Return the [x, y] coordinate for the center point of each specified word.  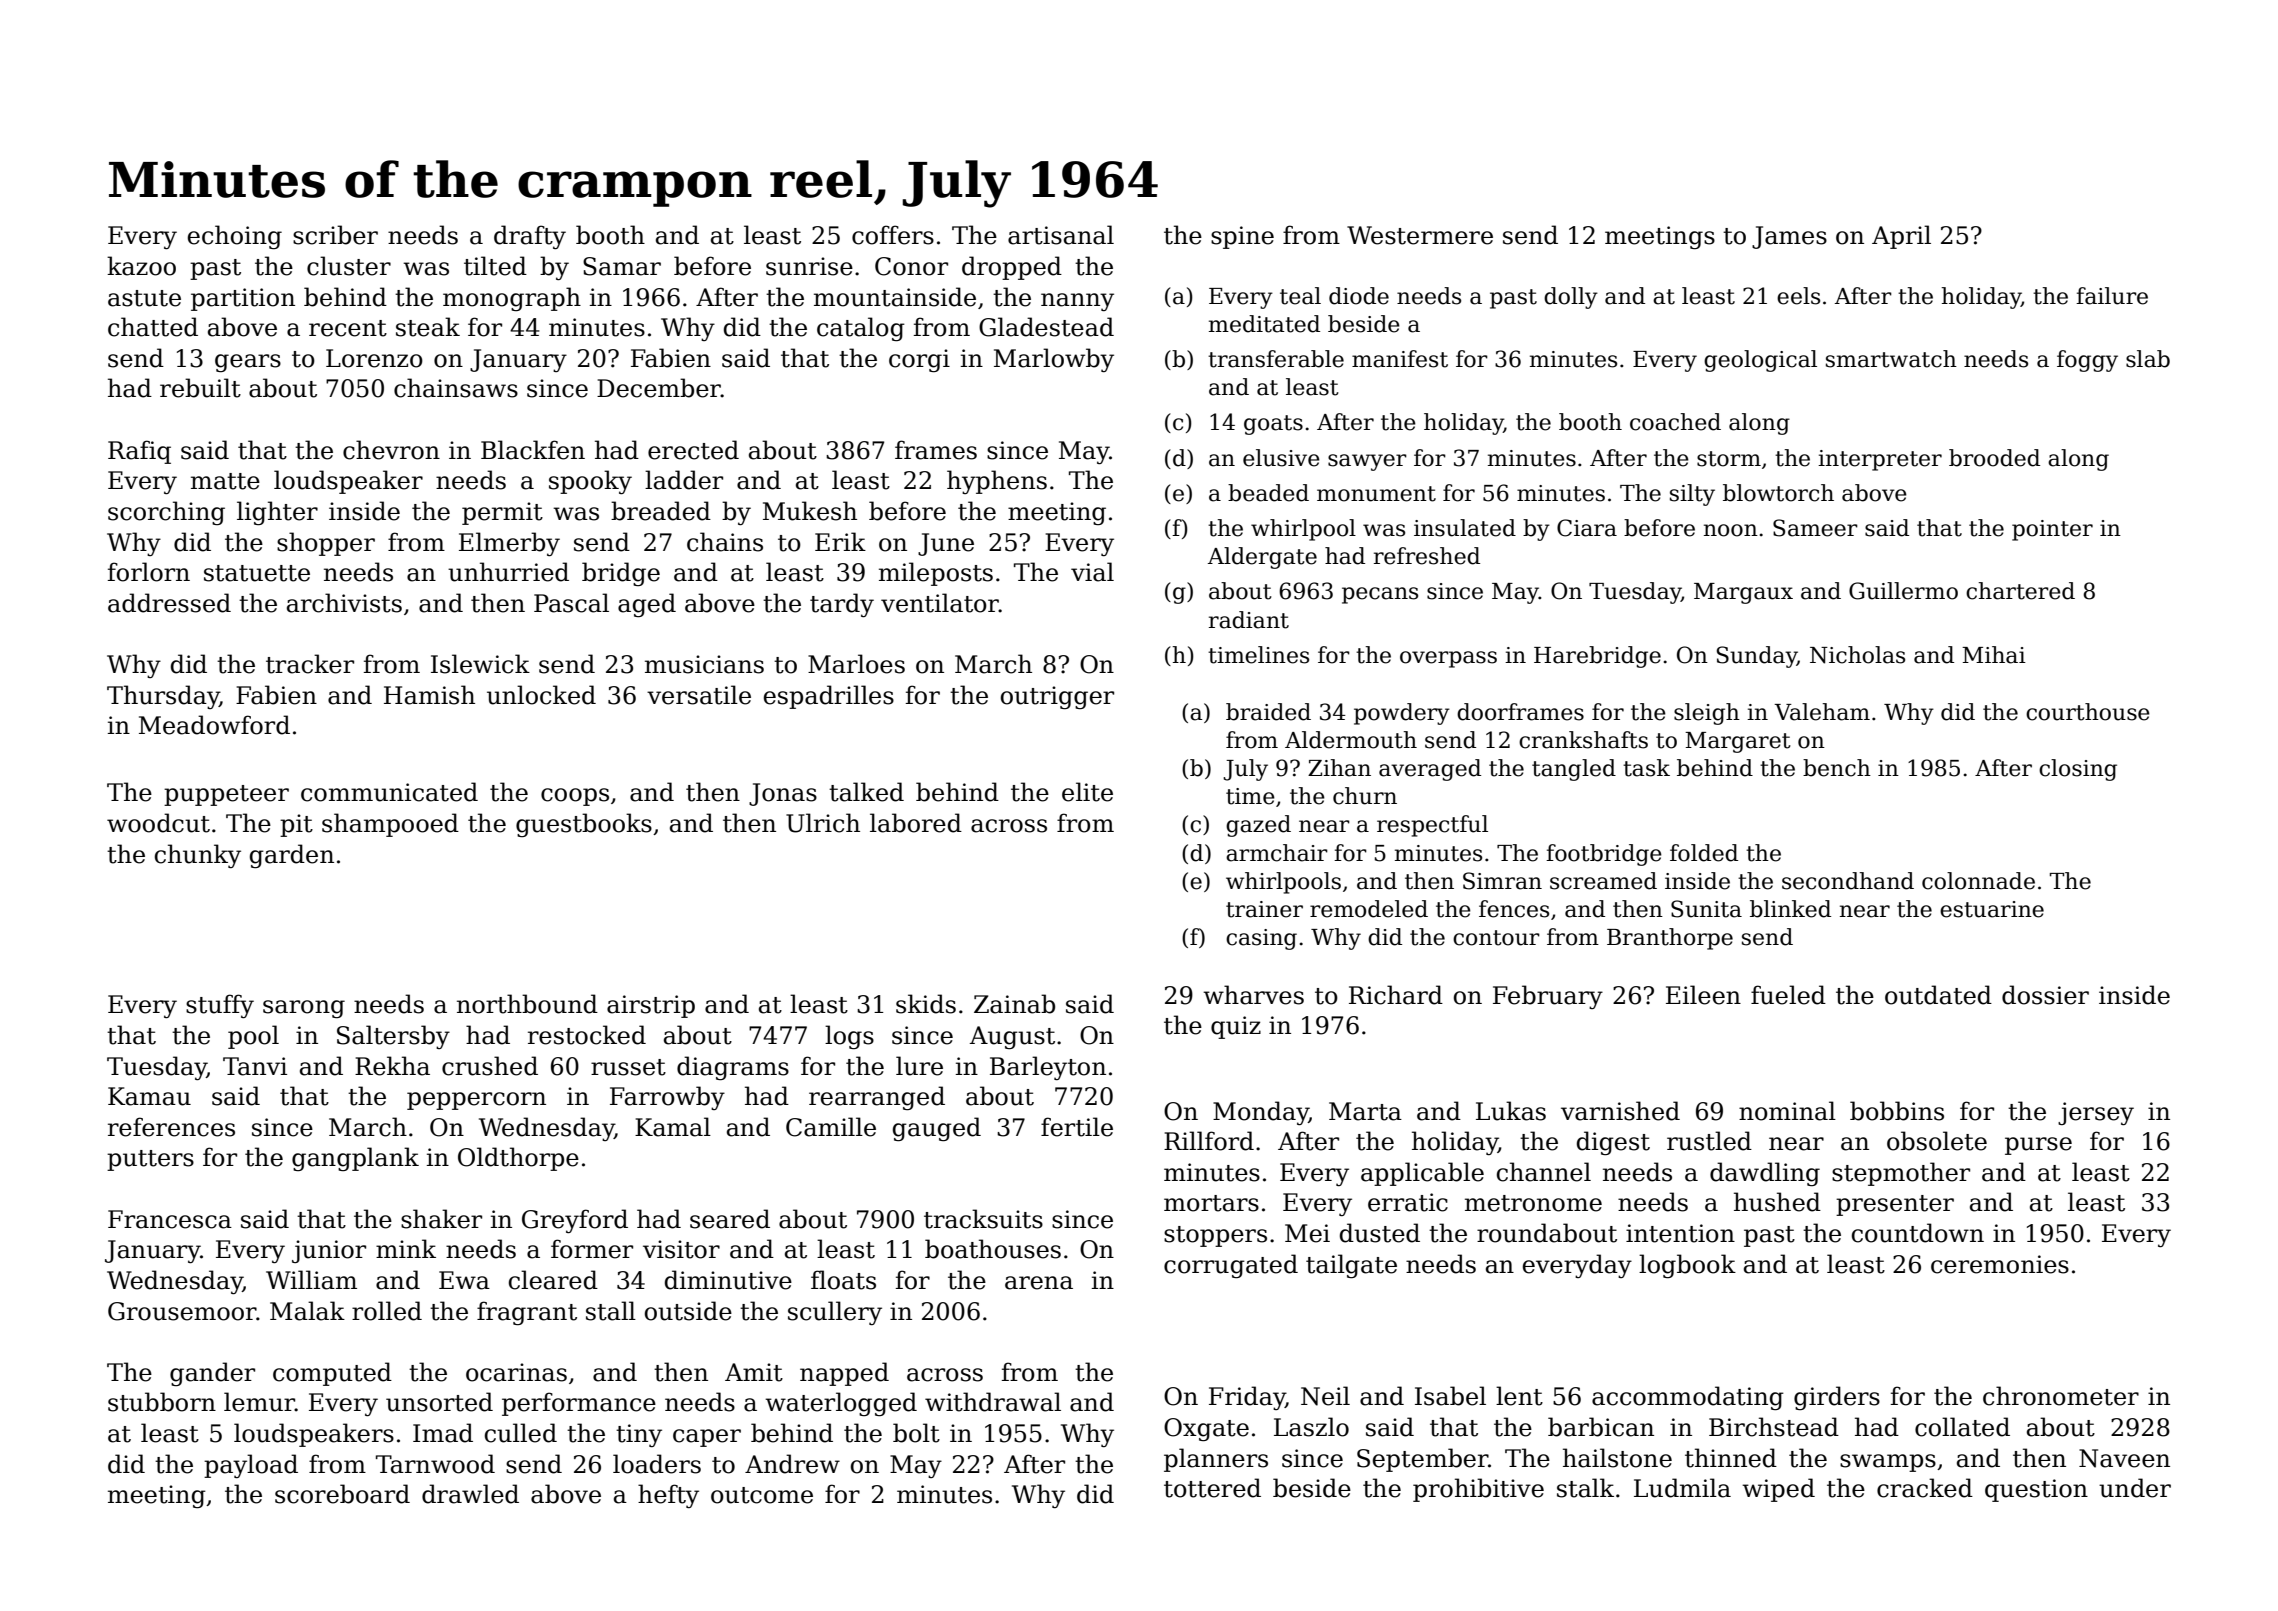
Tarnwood [435, 1464]
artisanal [1061, 235]
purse [2038, 1146]
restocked [587, 1035]
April [1901, 237]
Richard [1396, 995]
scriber [335, 235]
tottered [1212, 1488]
